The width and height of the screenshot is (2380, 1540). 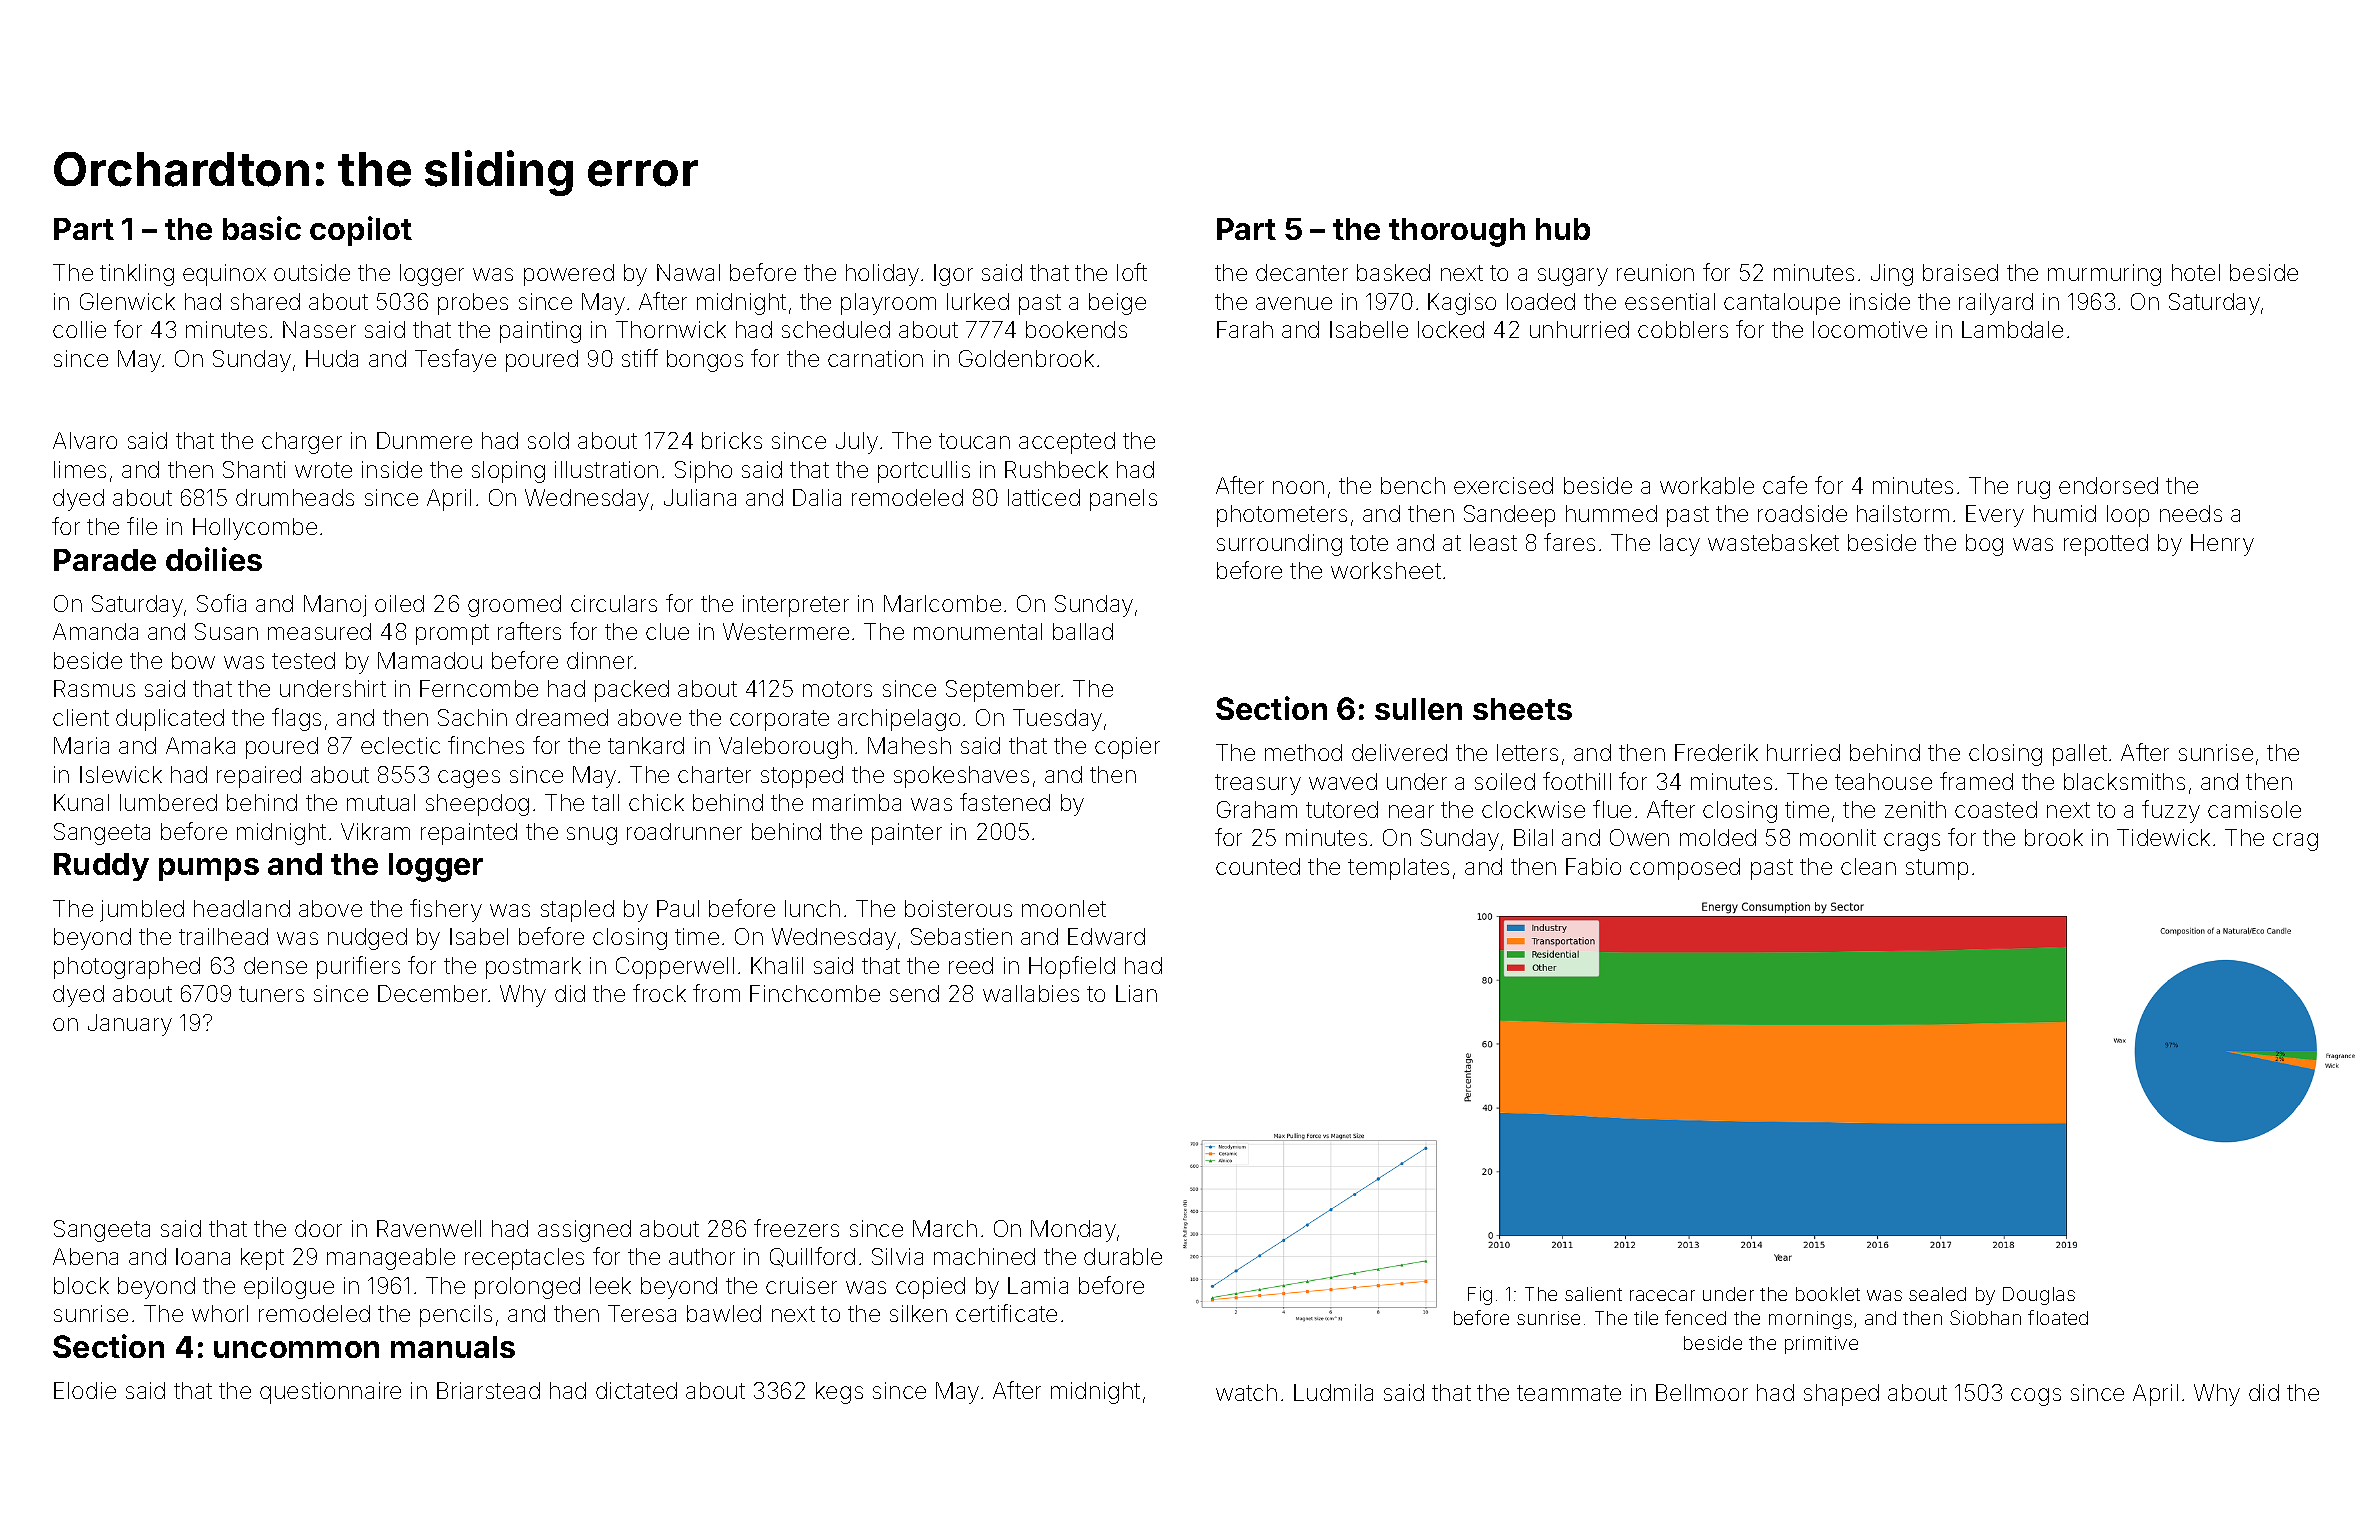 I want to click on pallet, so click(x=2080, y=755).
